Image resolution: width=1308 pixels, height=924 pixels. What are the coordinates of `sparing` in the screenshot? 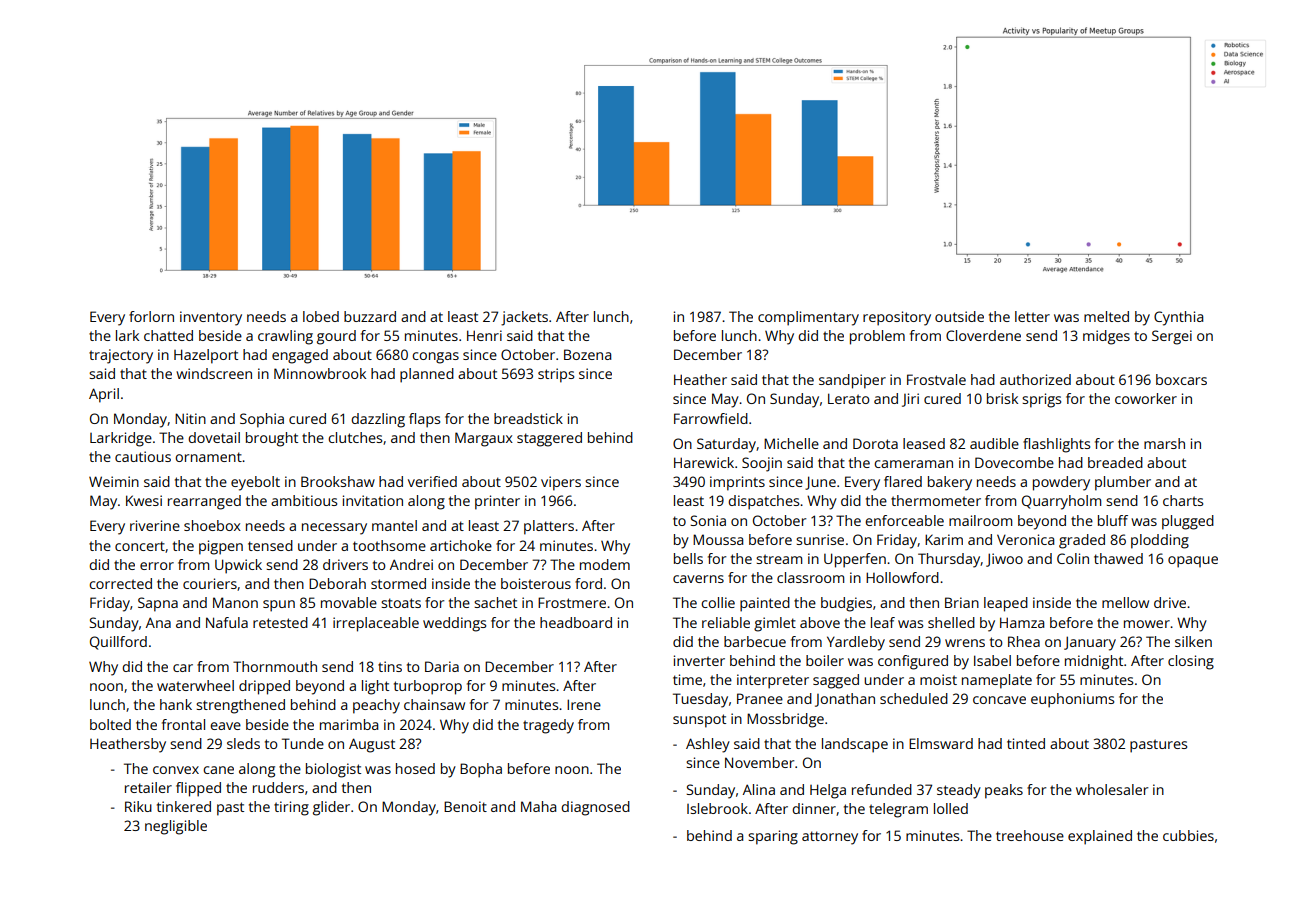 It's located at (773, 837).
